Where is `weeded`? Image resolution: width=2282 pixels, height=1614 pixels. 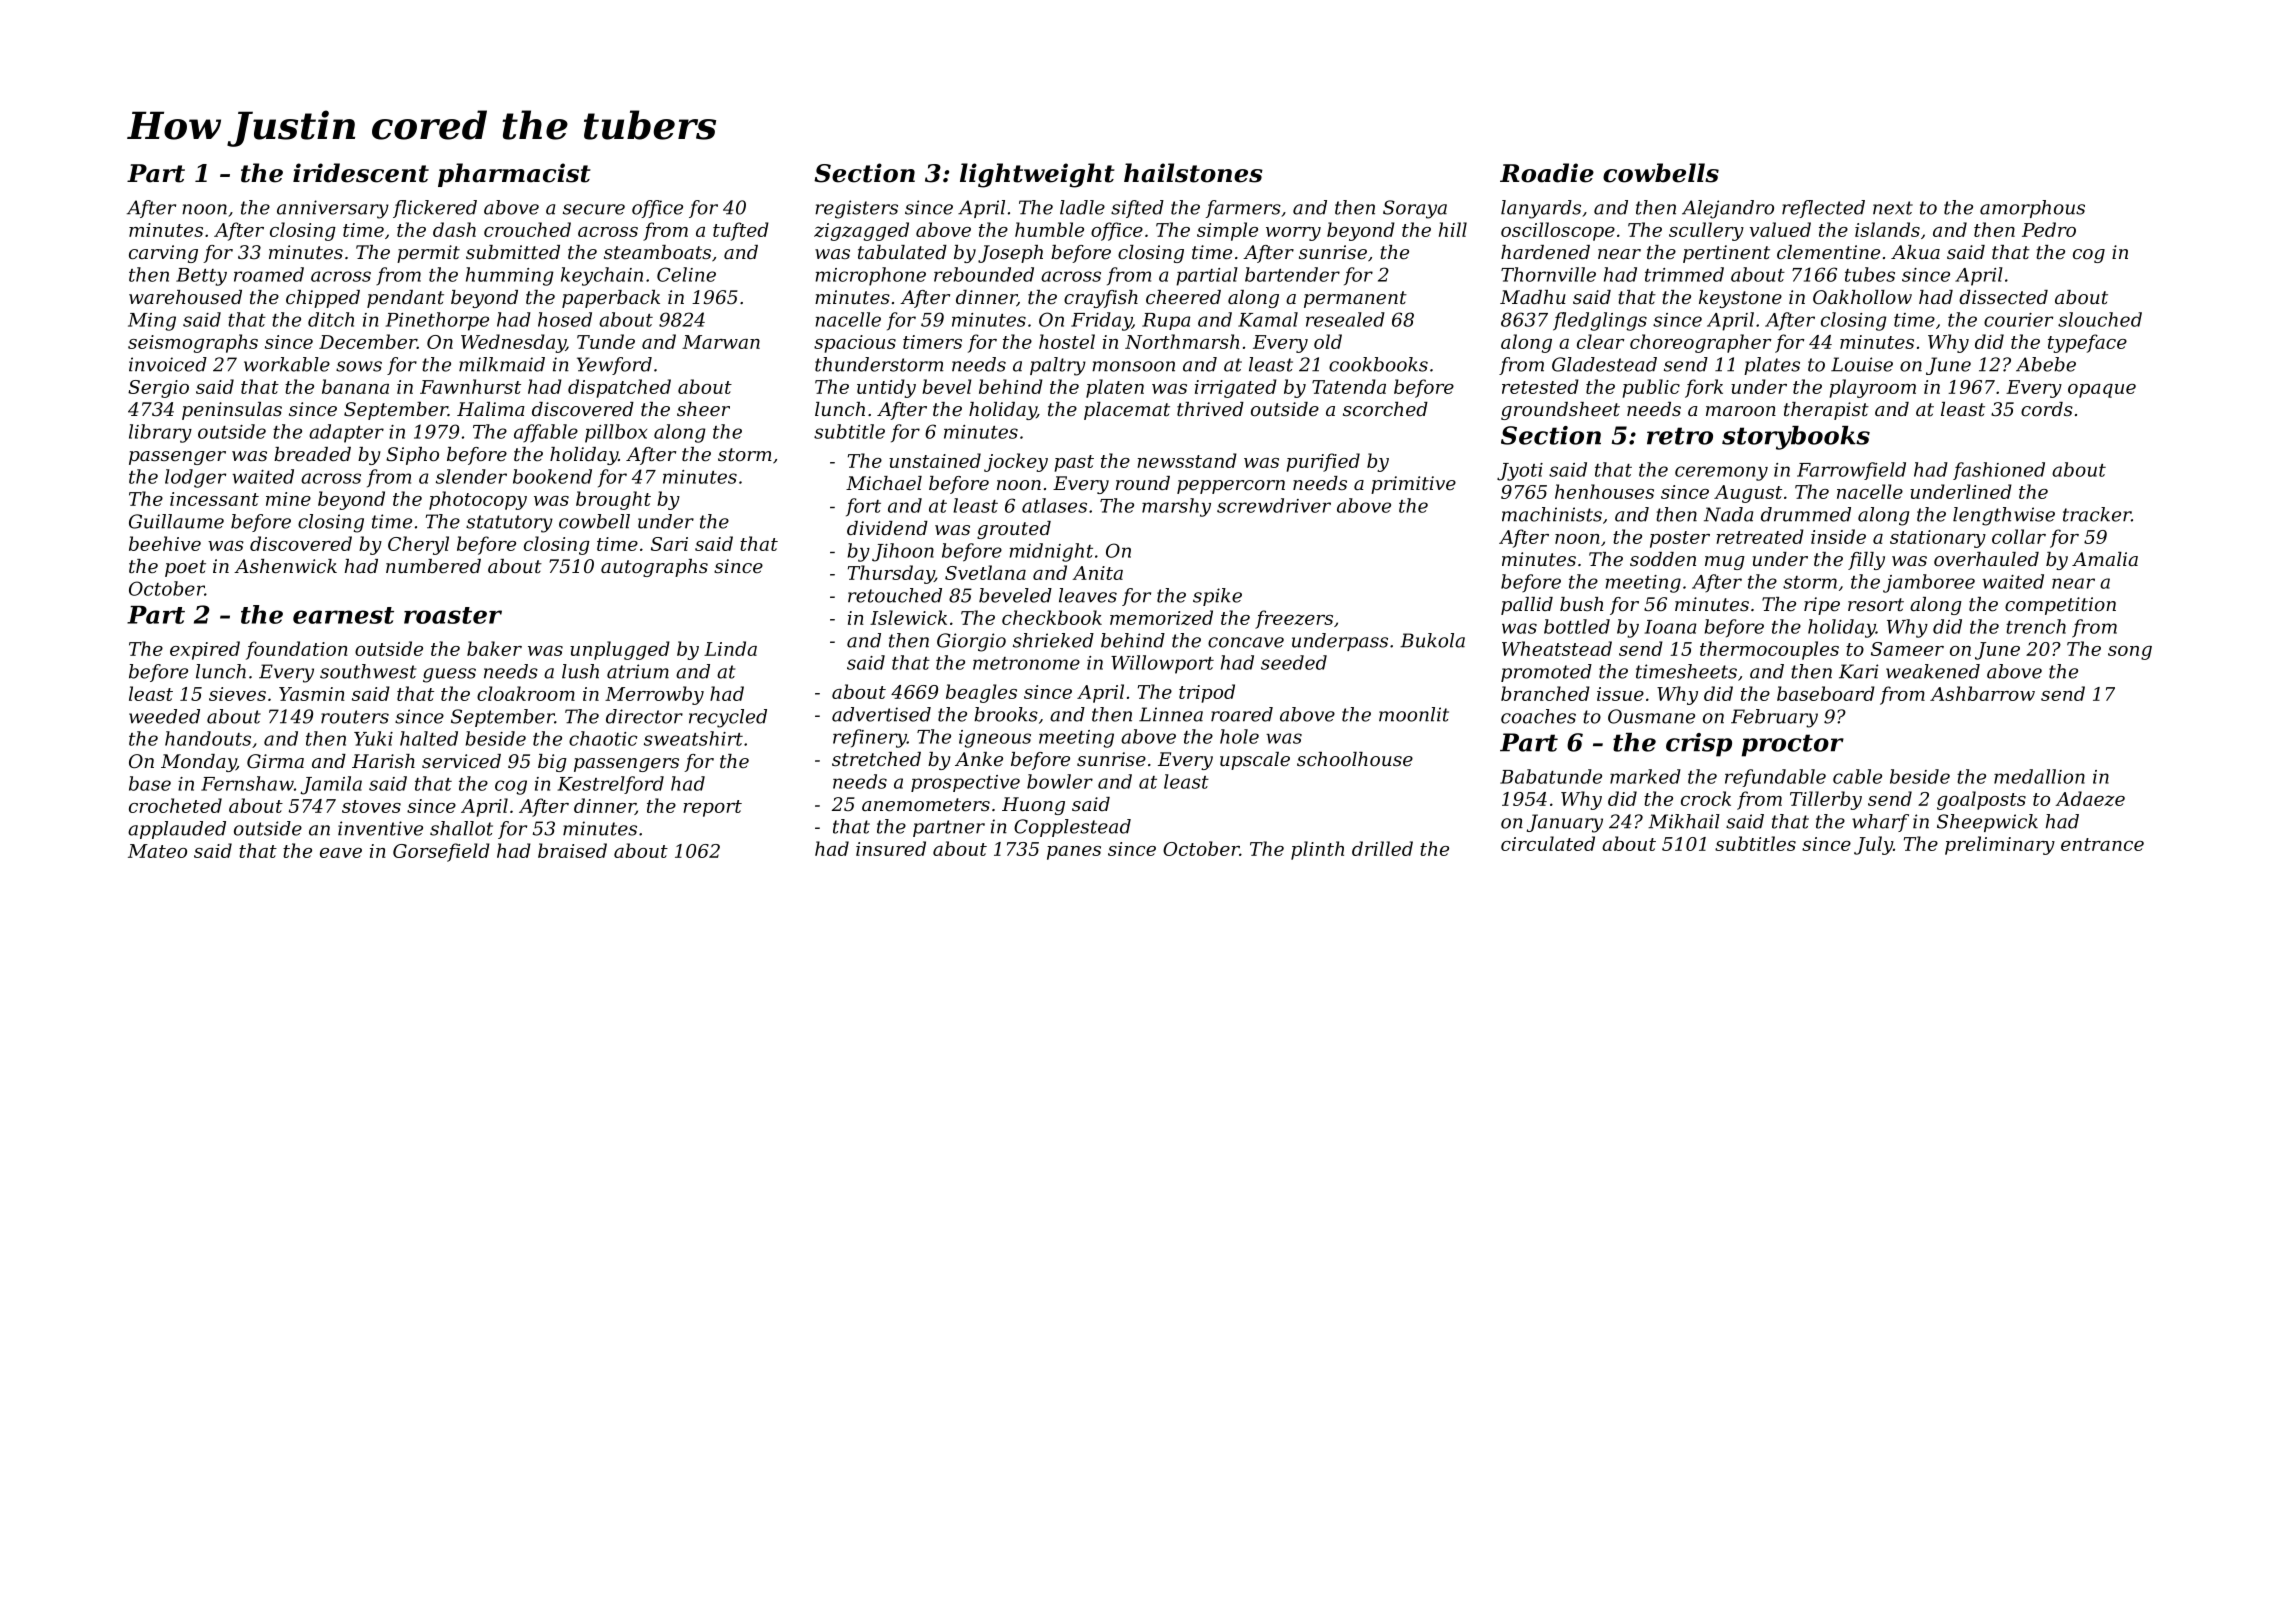 weeded is located at coordinates (164, 716).
